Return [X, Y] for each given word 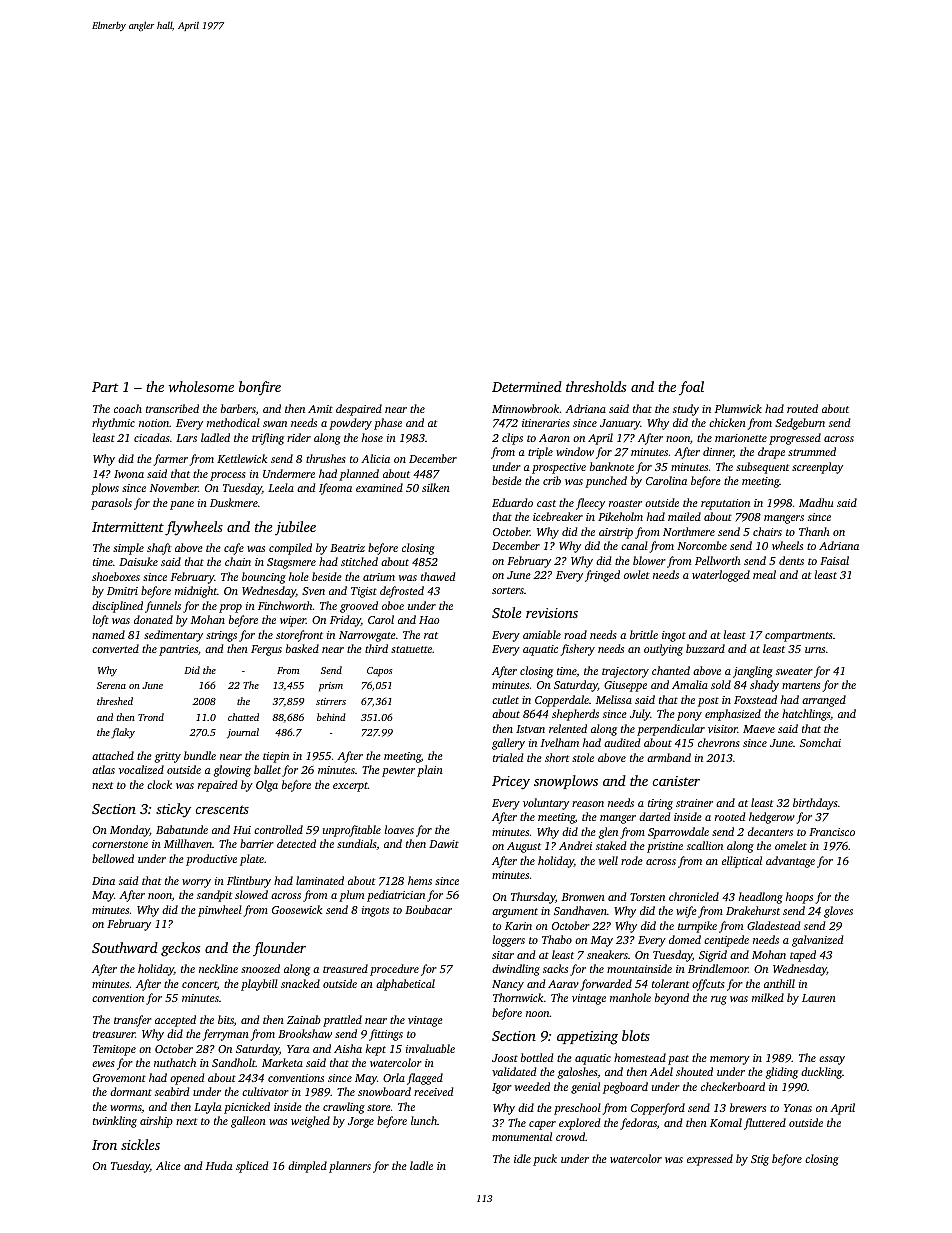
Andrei [575, 845]
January [620, 424]
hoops [799, 898]
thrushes [326, 458]
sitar [503, 955]
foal [691, 388]
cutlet [505, 699]
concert [199, 984]
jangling [753, 672]
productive [211, 860]
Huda [219, 1165]
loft [101, 621]
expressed [710, 1160]
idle [522, 1158]
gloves [838, 912]
